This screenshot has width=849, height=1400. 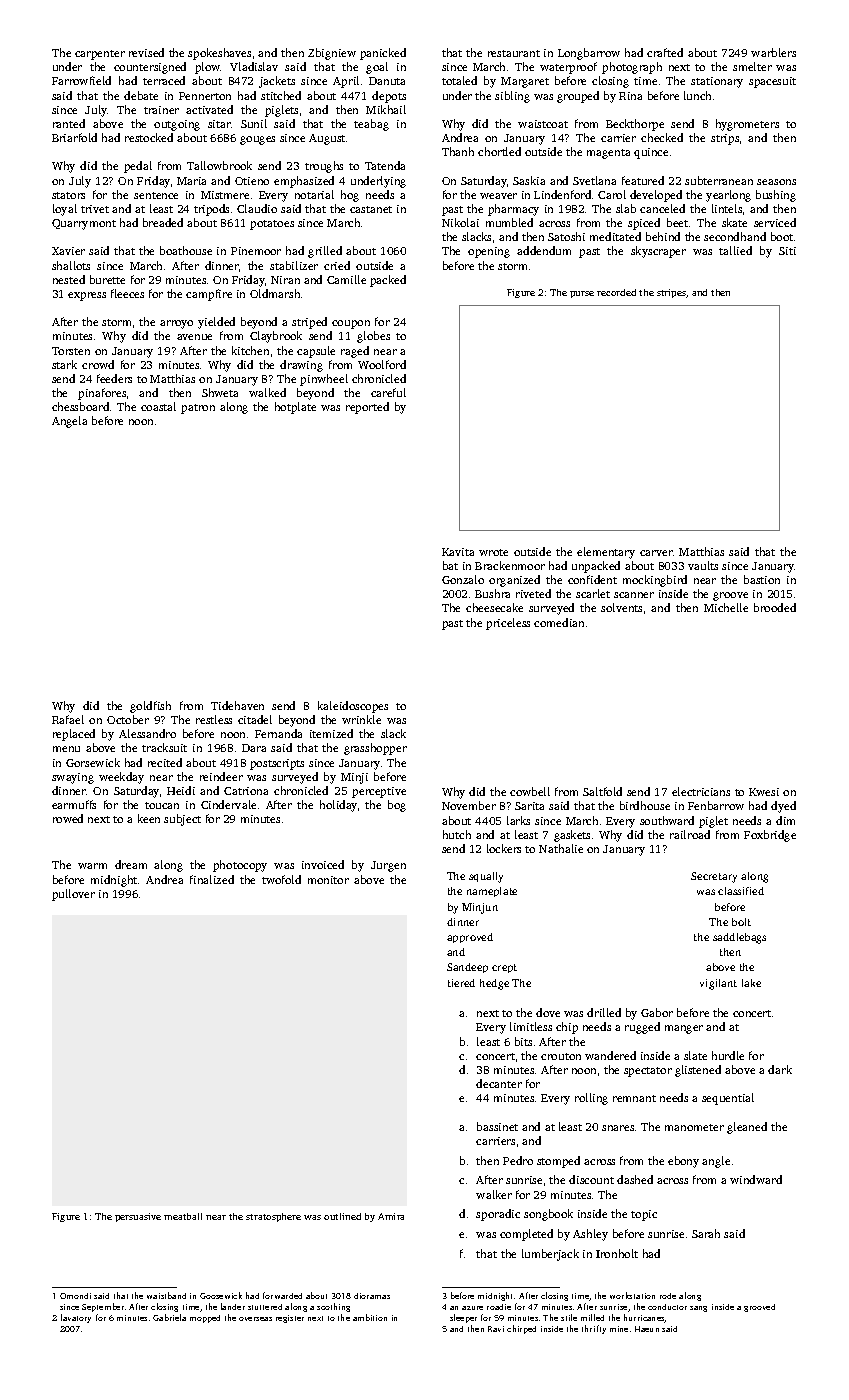 What do you see at coordinates (747, 1128) in the screenshot?
I see `gleaned` at bounding box center [747, 1128].
